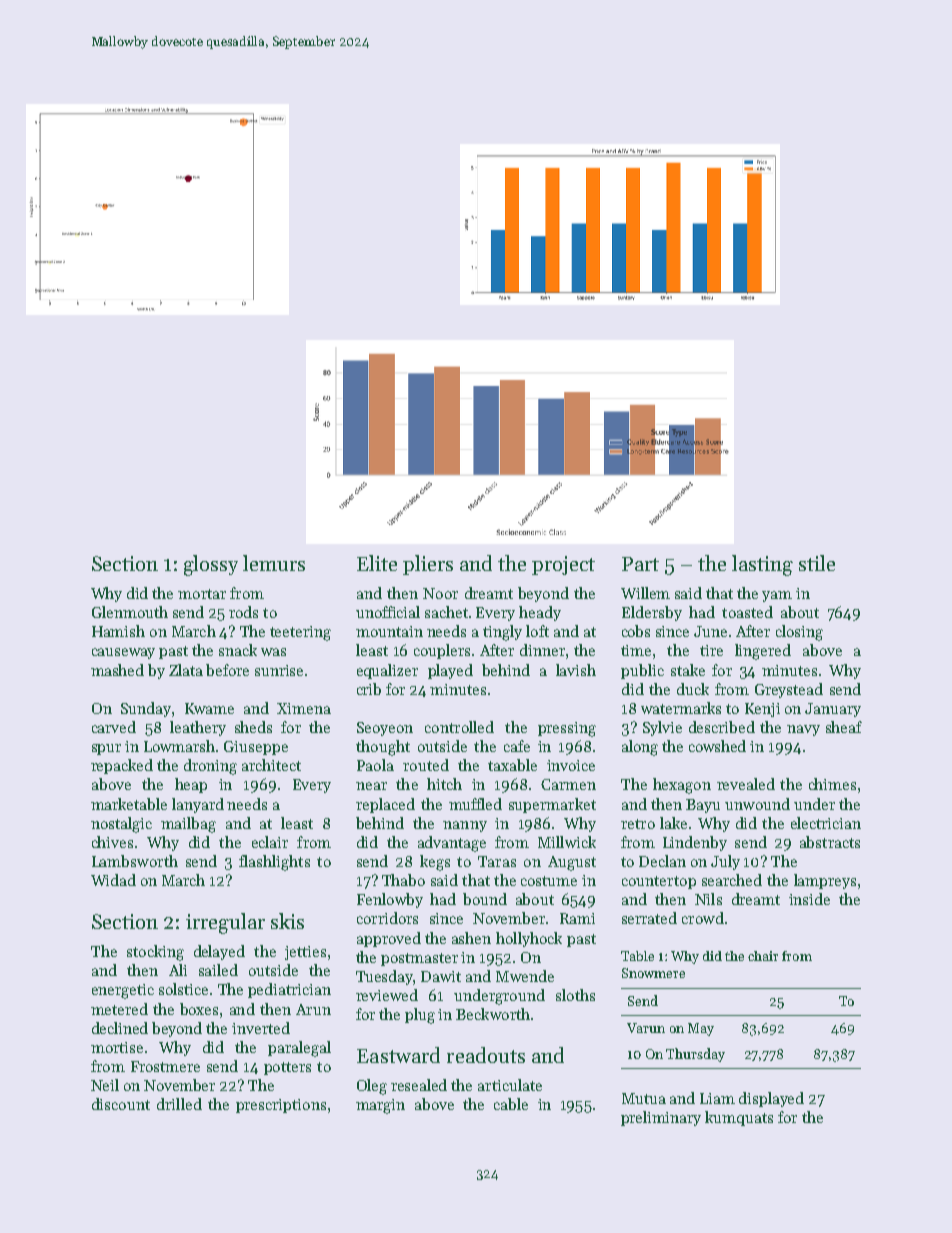 The height and width of the page is (1233, 952). I want to click on unwound, so click(757, 804).
